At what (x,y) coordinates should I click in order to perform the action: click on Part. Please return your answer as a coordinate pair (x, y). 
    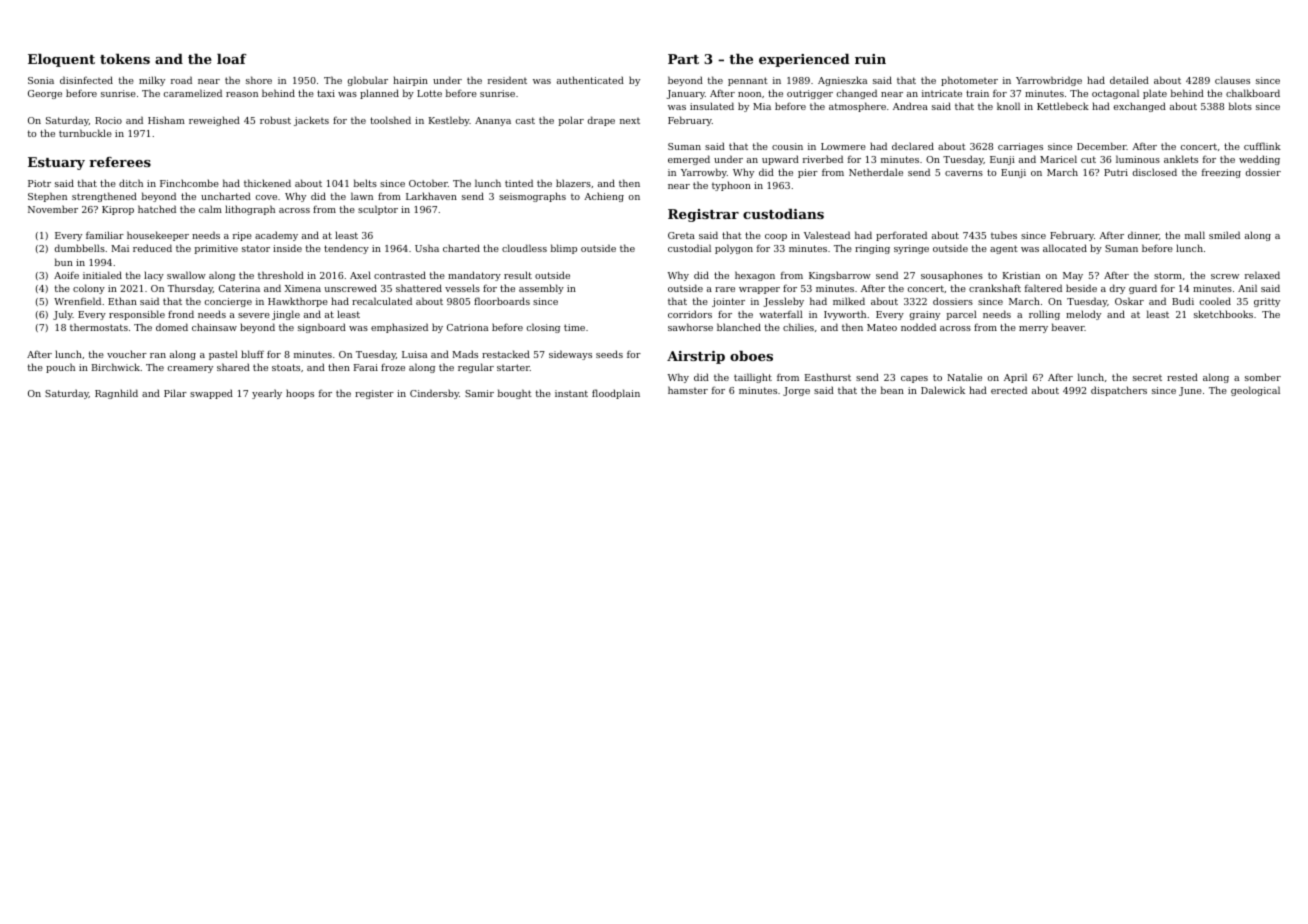
    Looking at the image, I should click on (683, 59).
